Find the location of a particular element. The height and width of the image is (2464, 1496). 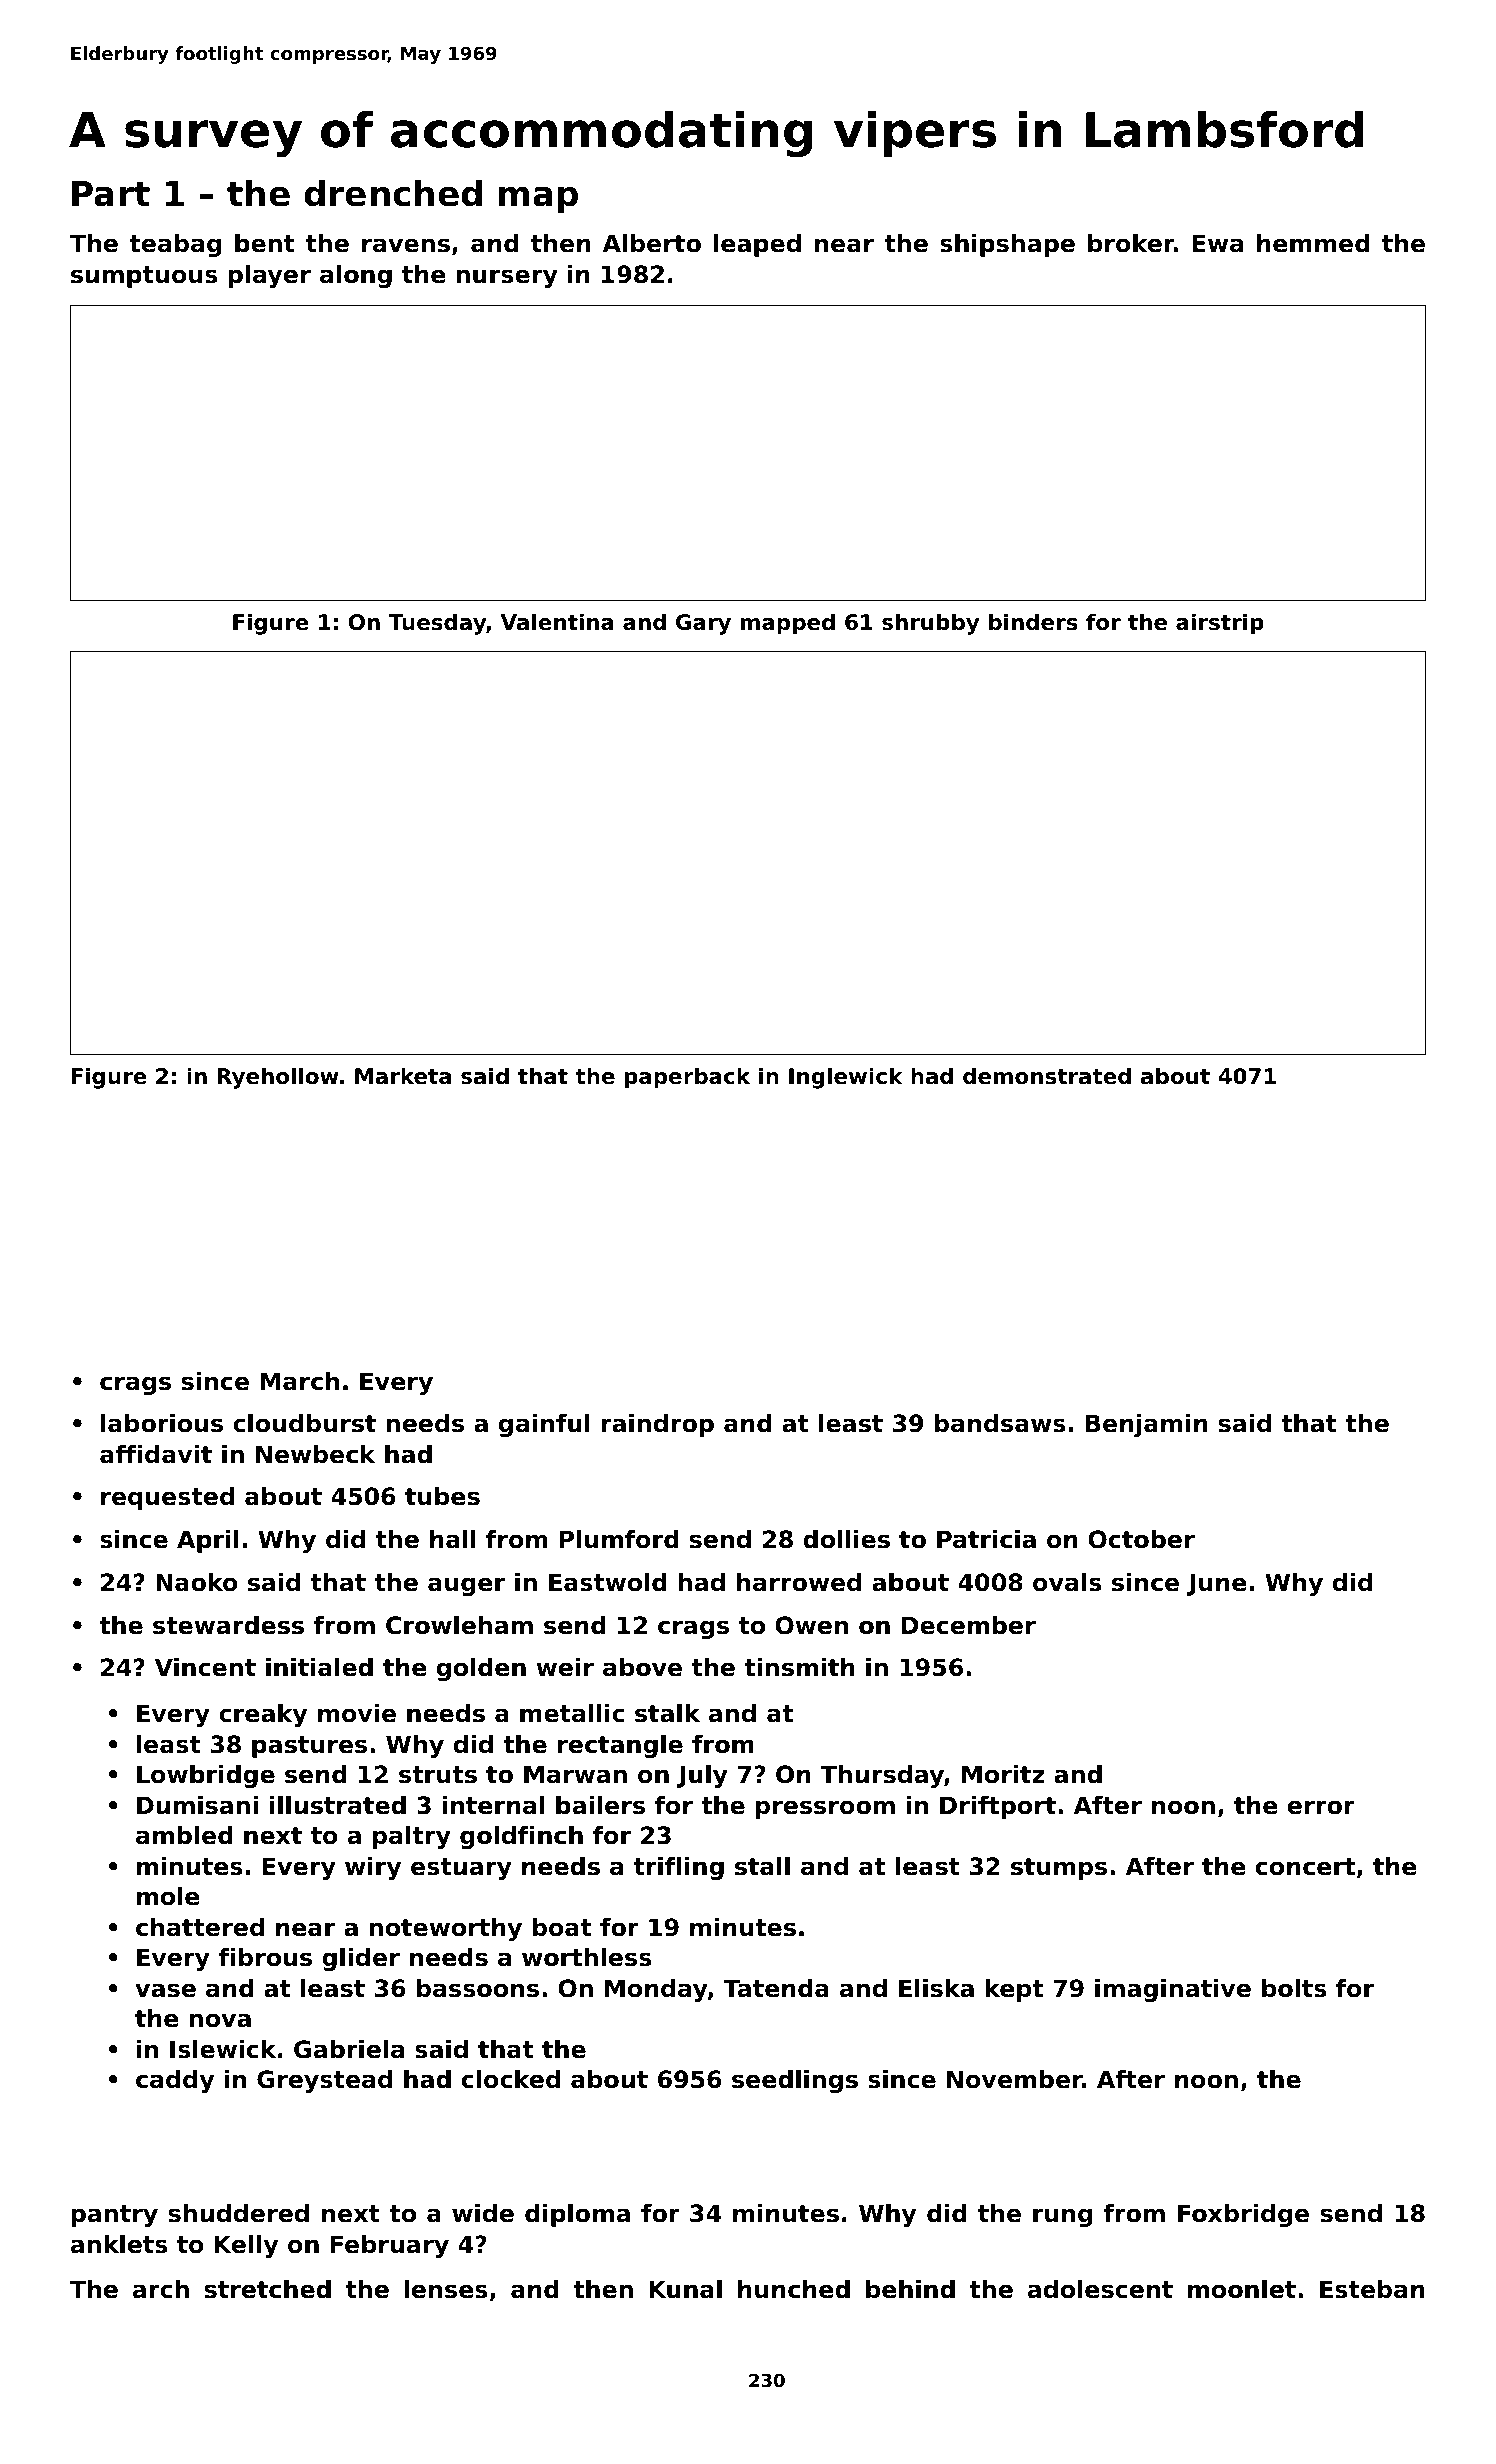

Kunal is located at coordinates (685, 2289).
